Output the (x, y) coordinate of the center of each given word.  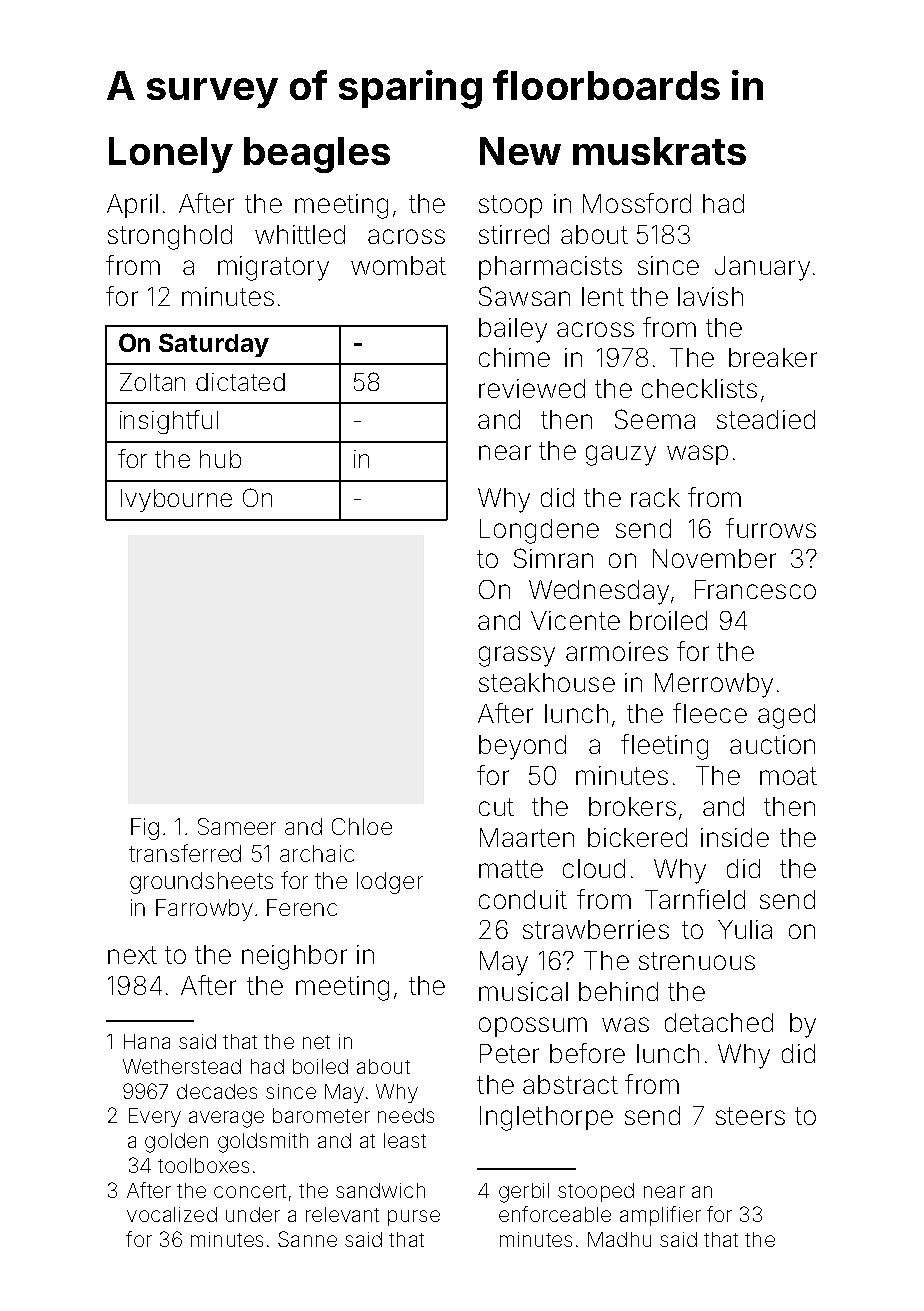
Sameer (237, 826)
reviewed (532, 388)
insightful (169, 422)
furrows (771, 528)
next (132, 955)
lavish (710, 296)
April (132, 206)
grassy (517, 656)
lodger (390, 883)
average (226, 1119)
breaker (773, 357)
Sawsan (524, 296)
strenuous (697, 961)
